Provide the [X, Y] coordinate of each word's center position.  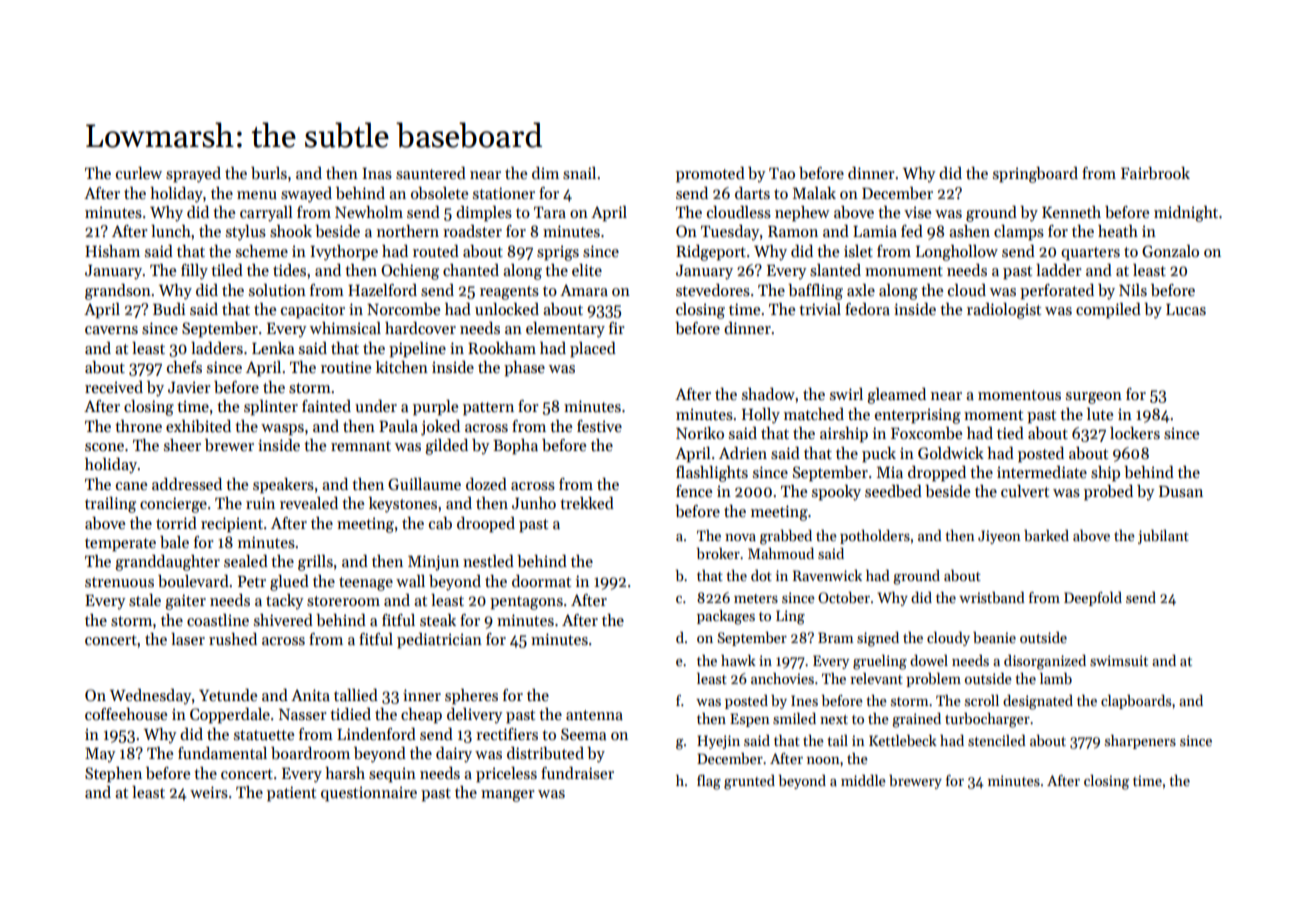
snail [579, 173]
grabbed [786, 537]
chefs [184, 367]
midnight [1186, 214]
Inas [377, 174]
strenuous [119, 582]
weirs [209, 792]
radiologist [1004, 311]
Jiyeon [999, 537]
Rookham [502, 348]
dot [761, 575]
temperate [120, 545]
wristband [992, 597]
